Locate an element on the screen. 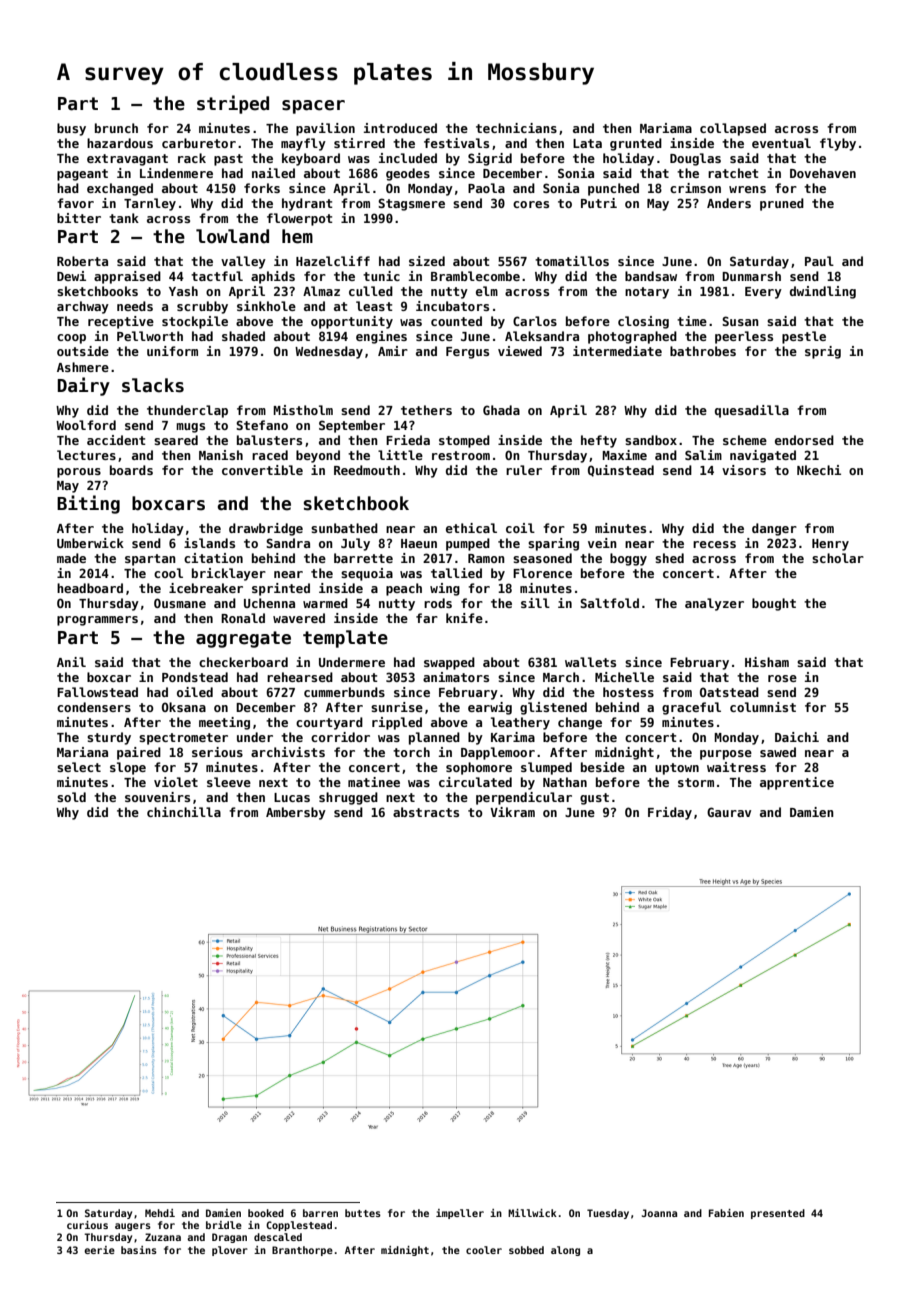 This screenshot has height=1308, width=924. Ambersby is located at coordinates (296, 813).
